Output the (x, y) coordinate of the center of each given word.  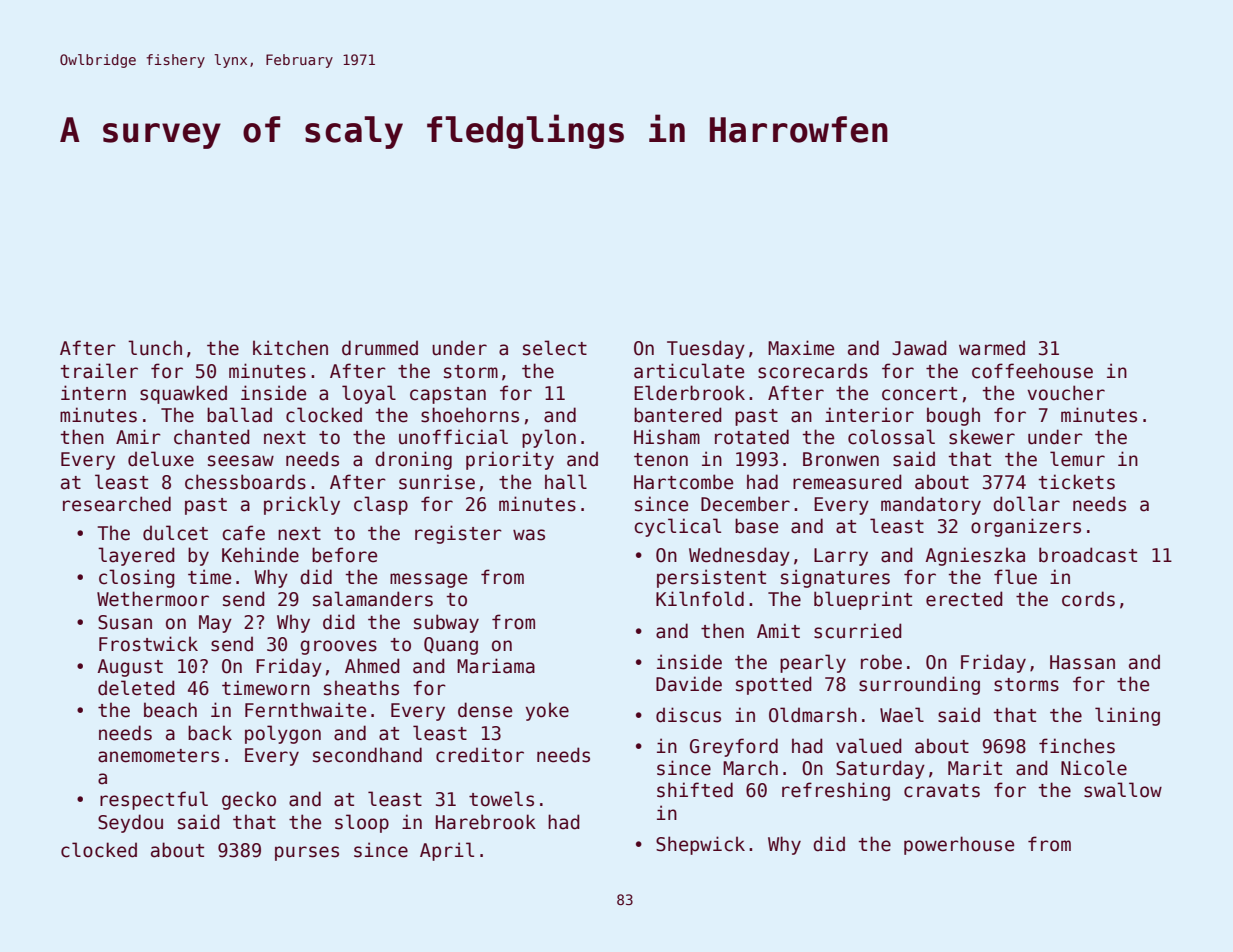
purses (307, 853)
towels (501, 799)
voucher (1066, 393)
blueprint (863, 600)
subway (446, 623)
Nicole (1094, 768)
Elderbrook (689, 393)
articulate (689, 371)
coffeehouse (1032, 371)
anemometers (158, 756)
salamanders (373, 599)
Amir (138, 436)
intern (93, 393)
